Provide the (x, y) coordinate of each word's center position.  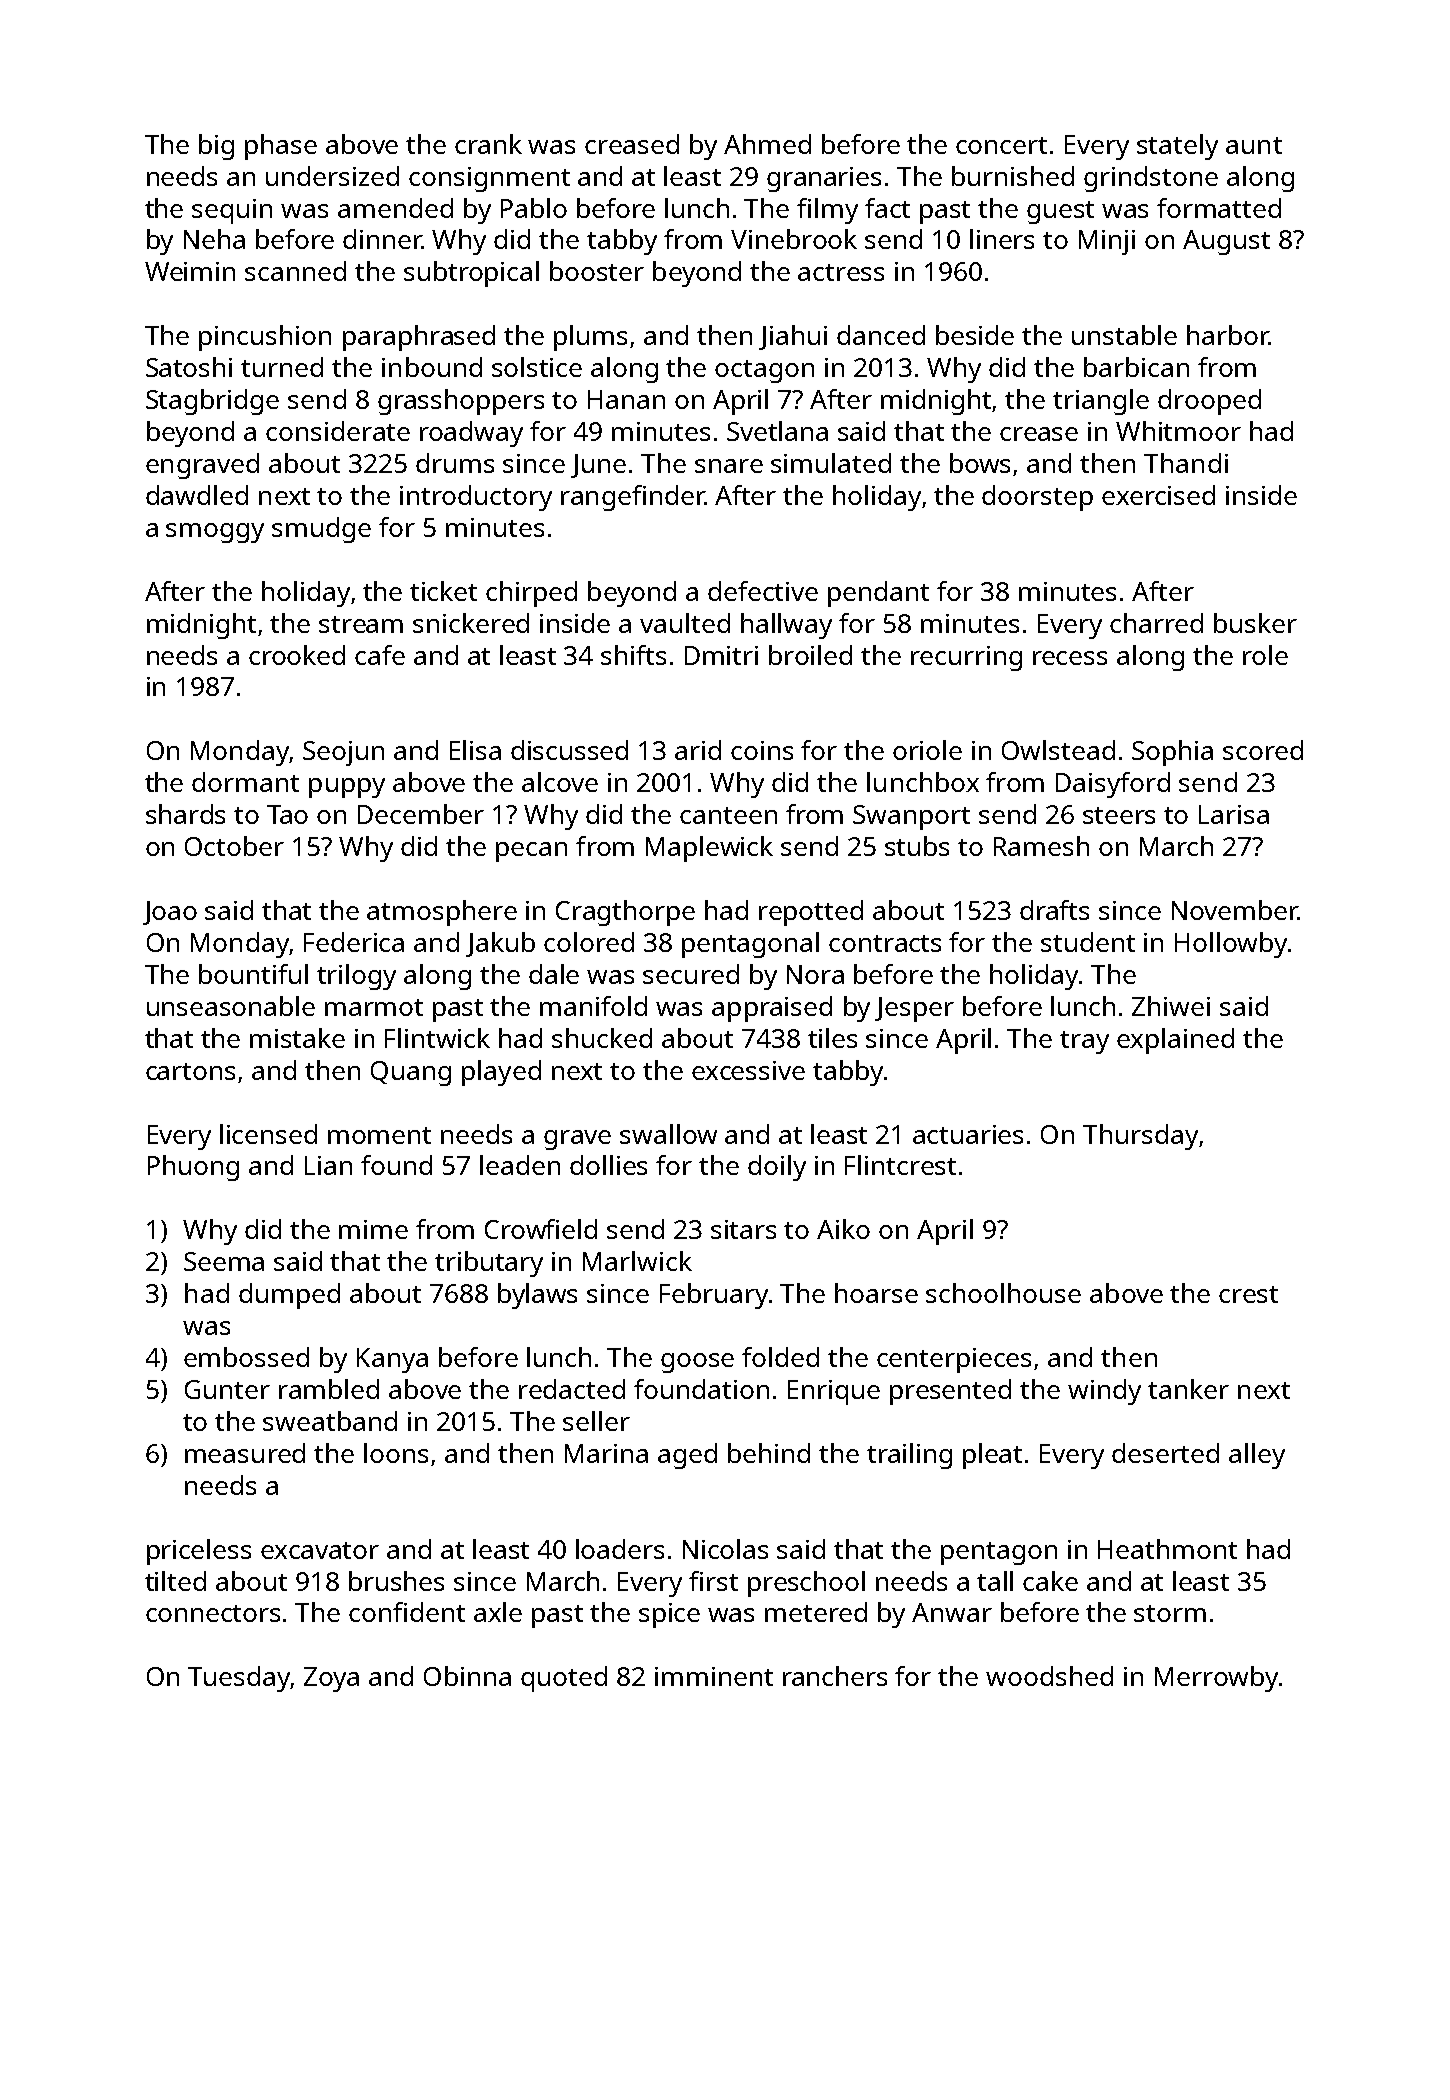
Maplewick (709, 849)
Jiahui (793, 337)
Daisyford (1113, 785)
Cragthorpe (625, 913)
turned (282, 367)
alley (1257, 1456)
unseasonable (231, 1006)
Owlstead (1058, 750)
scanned (295, 271)
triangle (1101, 402)
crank (488, 144)
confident (407, 1612)
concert (1001, 145)
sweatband (330, 1421)
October (234, 846)
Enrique (834, 1392)
